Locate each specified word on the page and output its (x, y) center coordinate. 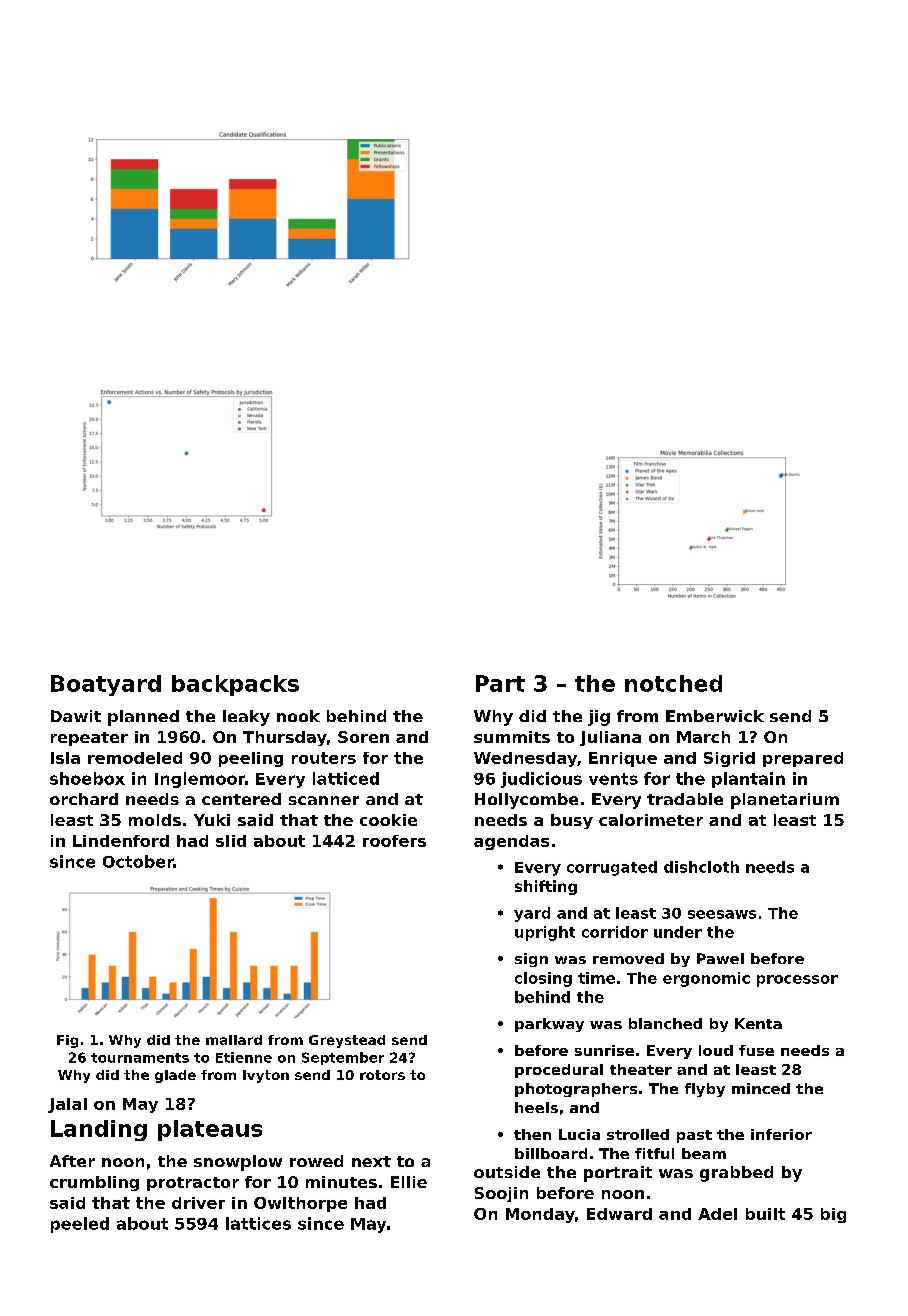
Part (500, 683)
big (833, 1215)
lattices (258, 1223)
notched (673, 683)
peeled (80, 1225)
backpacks (235, 685)
